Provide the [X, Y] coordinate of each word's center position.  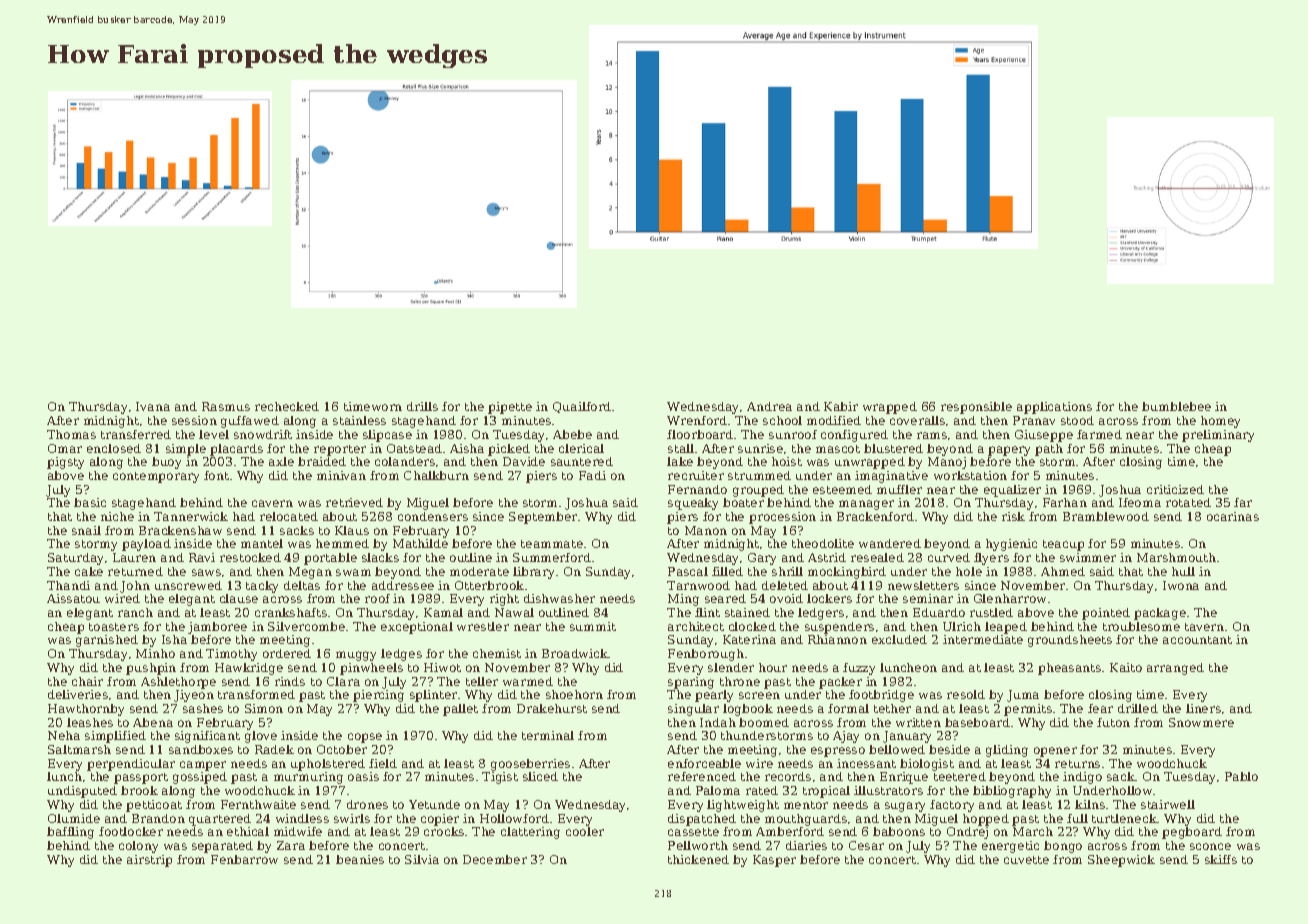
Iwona [1181, 585]
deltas [302, 585]
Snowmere [1201, 722]
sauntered [582, 461]
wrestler [483, 626]
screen [759, 695]
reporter [340, 450]
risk [1013, 516]
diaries [806, 845]
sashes [203, 708]
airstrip [149, 861]
